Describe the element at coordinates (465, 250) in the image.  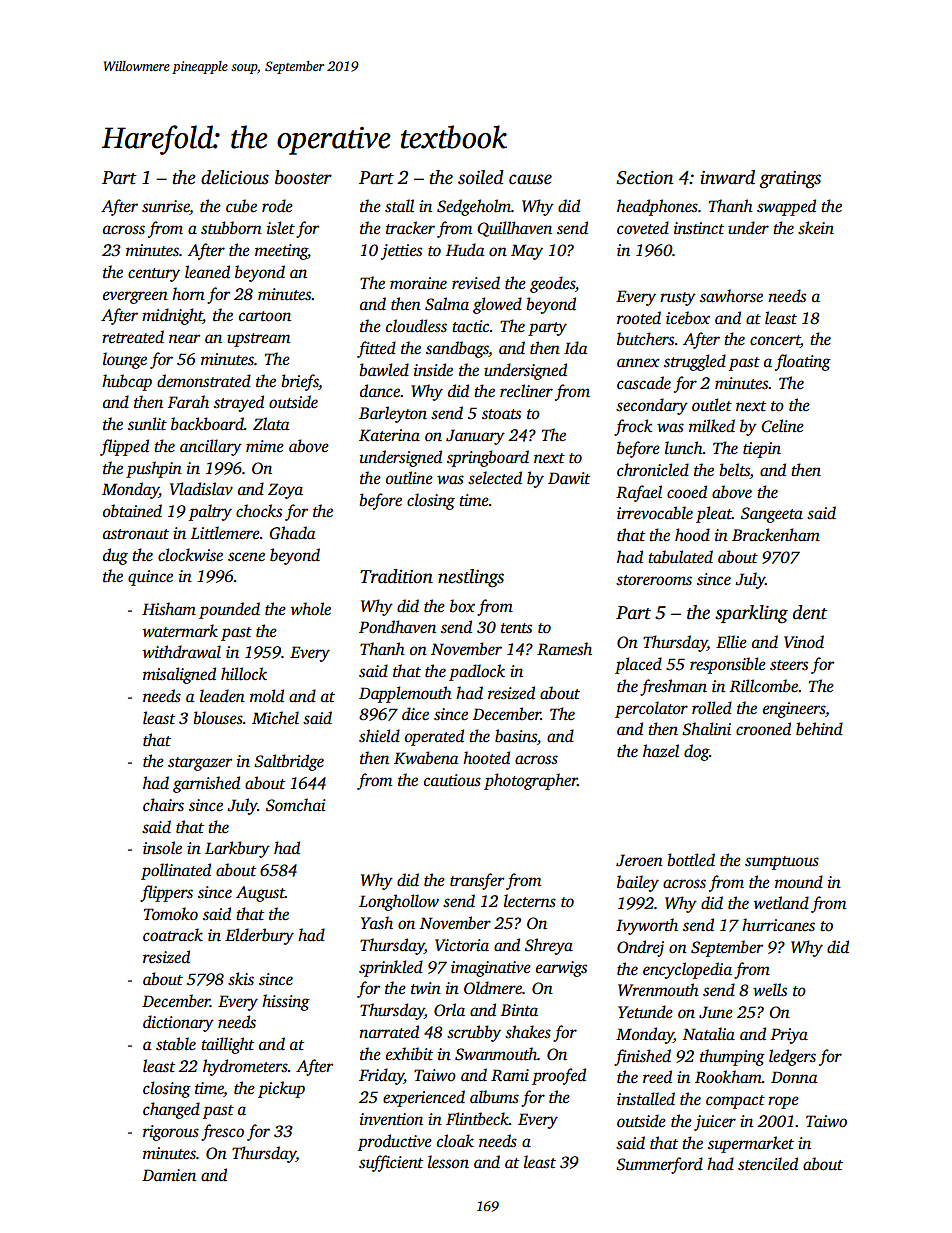
I see `Huda` at that location.
